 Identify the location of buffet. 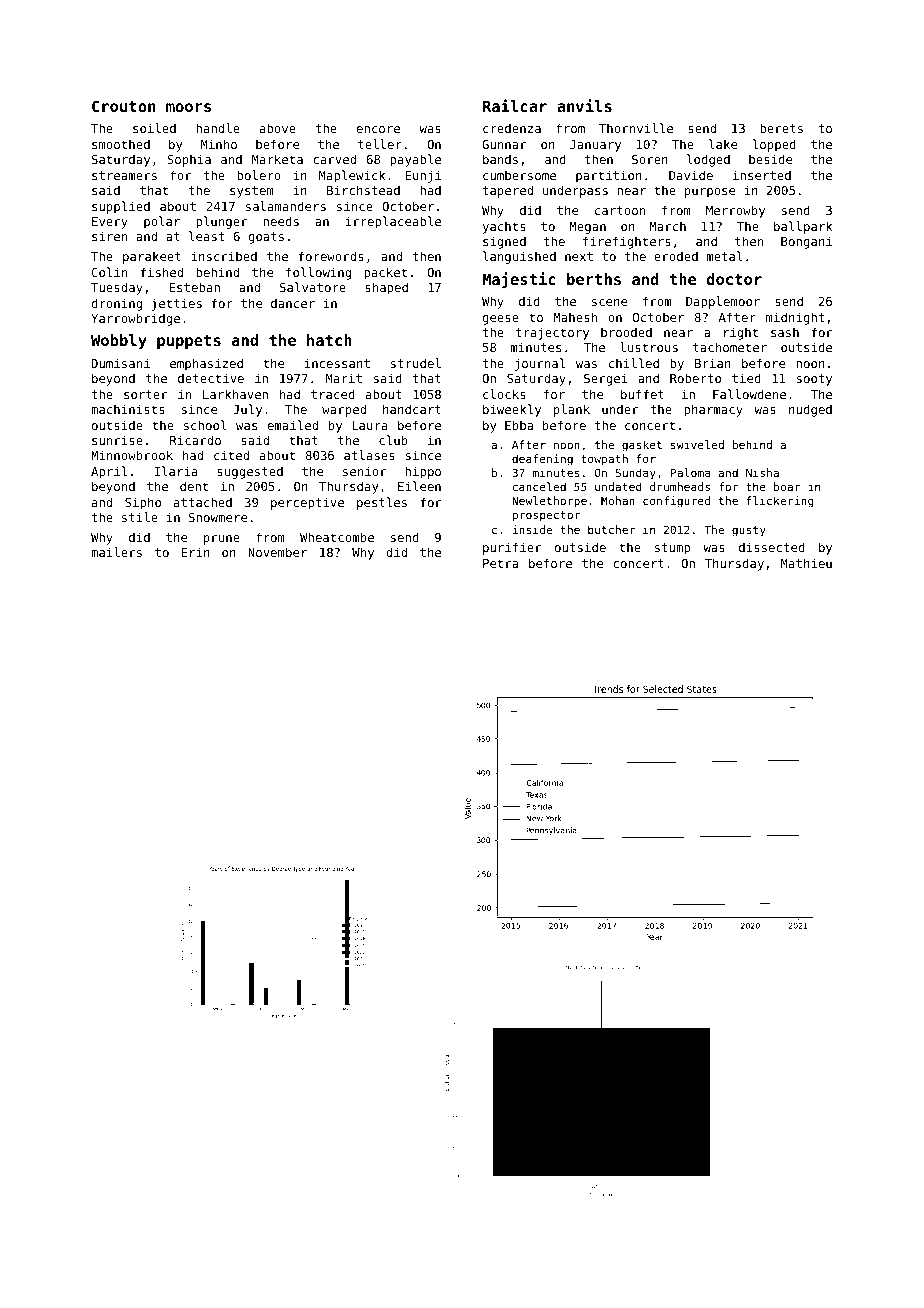
(642, 394).
